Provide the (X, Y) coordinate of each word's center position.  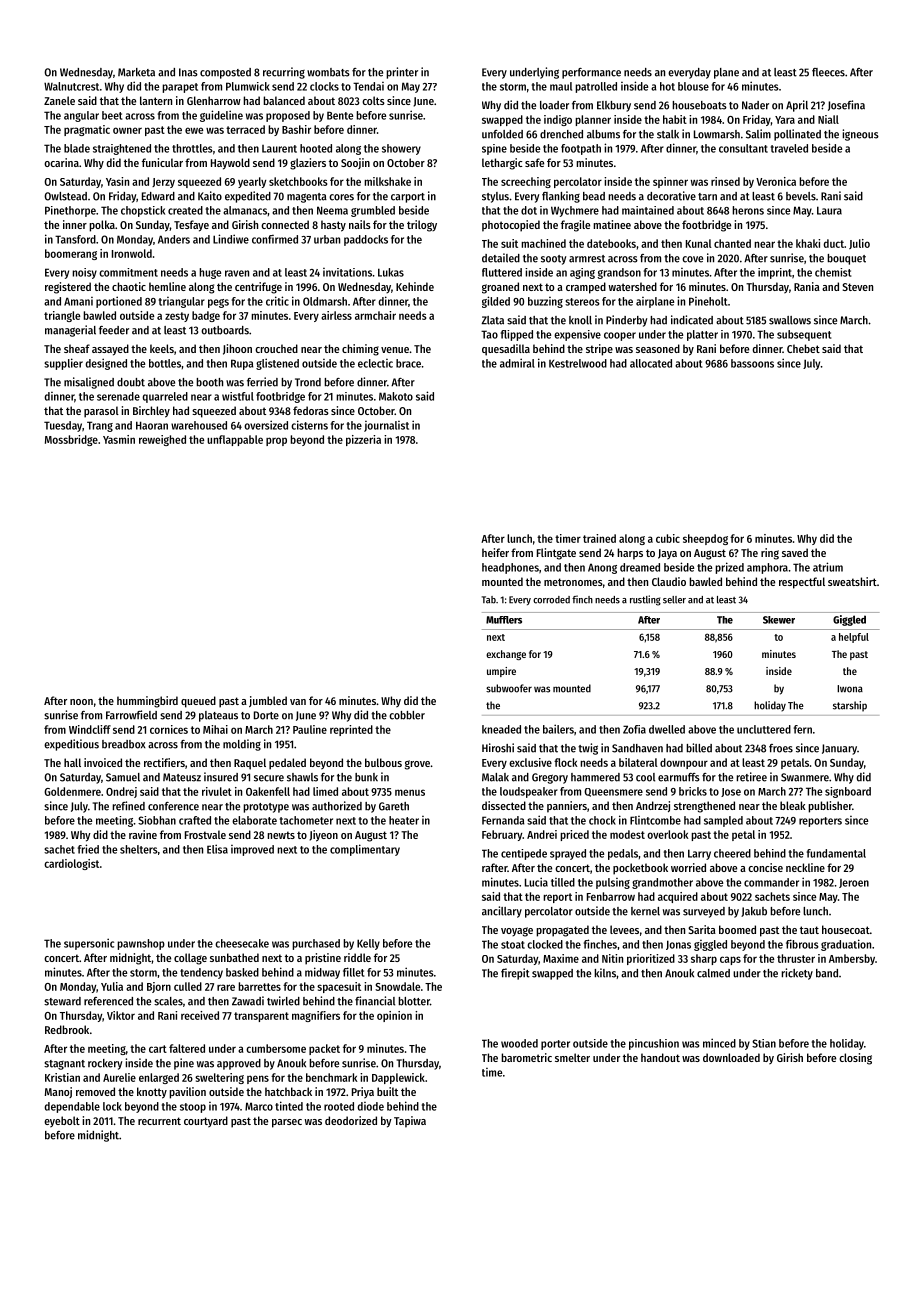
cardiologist (71, 864)
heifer (495, 552)
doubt (131, 382)
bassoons (752, 363)
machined (543, 243)
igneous (860, 135)
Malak (495, 777)
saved (795, 552)
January (839, 749)
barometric (526, 1057)
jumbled (268, 701)
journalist (386, 426)
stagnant (64, 1065)
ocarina (61, 162)
